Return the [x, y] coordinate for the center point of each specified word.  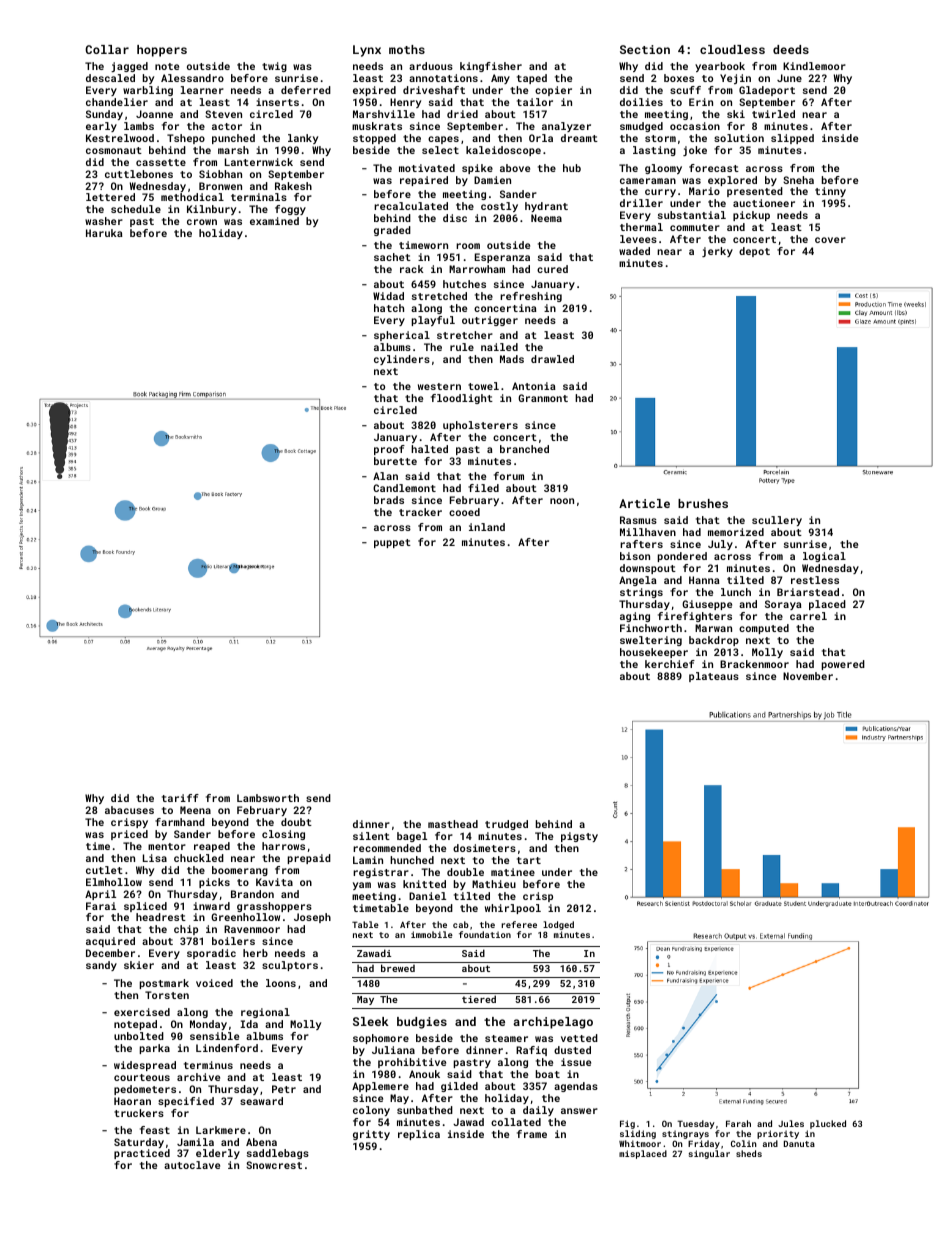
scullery [777, 521]
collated [516, 1122]
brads [389, 500]
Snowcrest [274, 1165]
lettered [110, 197]
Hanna [704, 580]
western [439, 386]
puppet [392, 543]
